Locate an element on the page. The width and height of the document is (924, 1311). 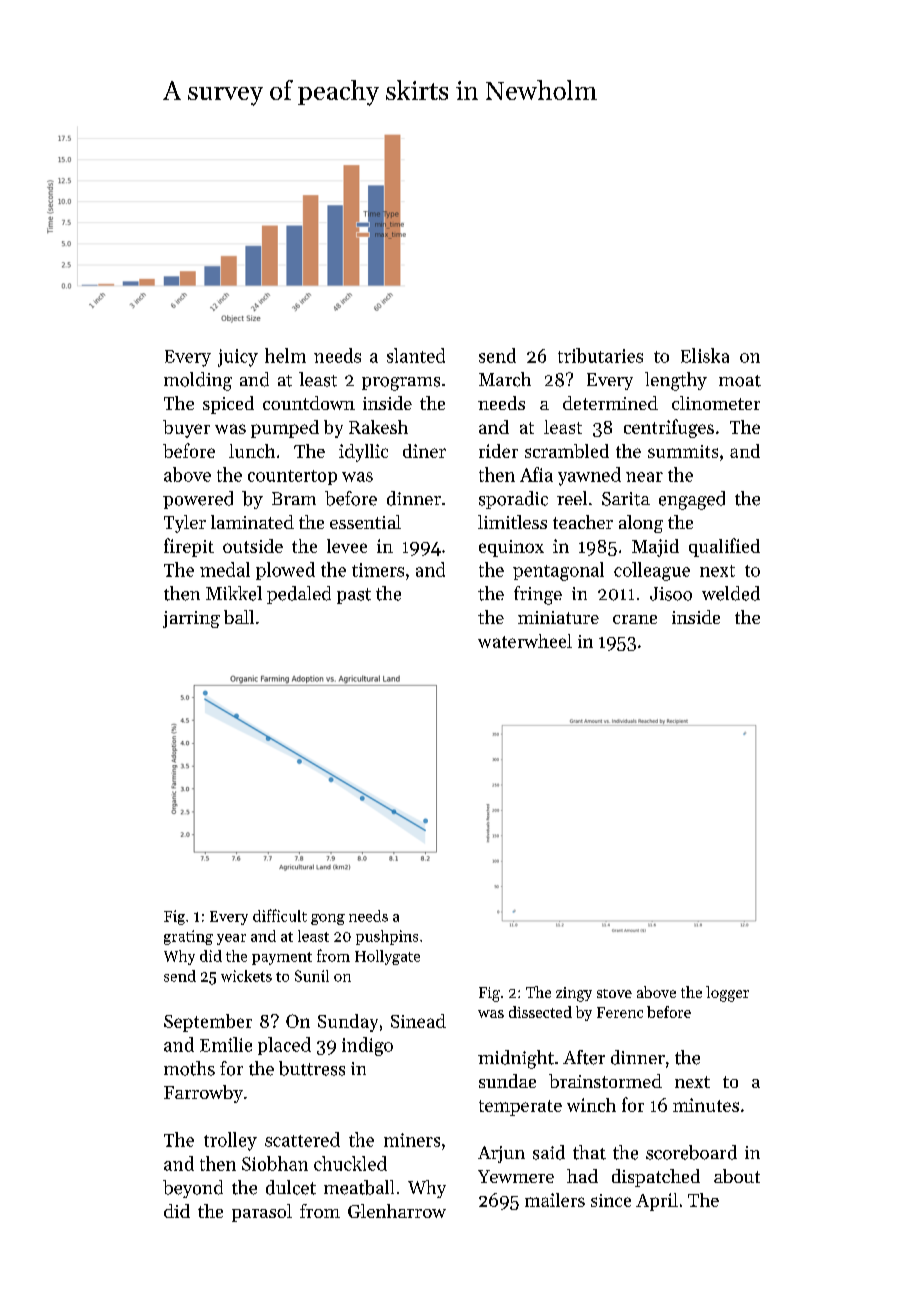
yawned is located at coordinates (589, 476).
